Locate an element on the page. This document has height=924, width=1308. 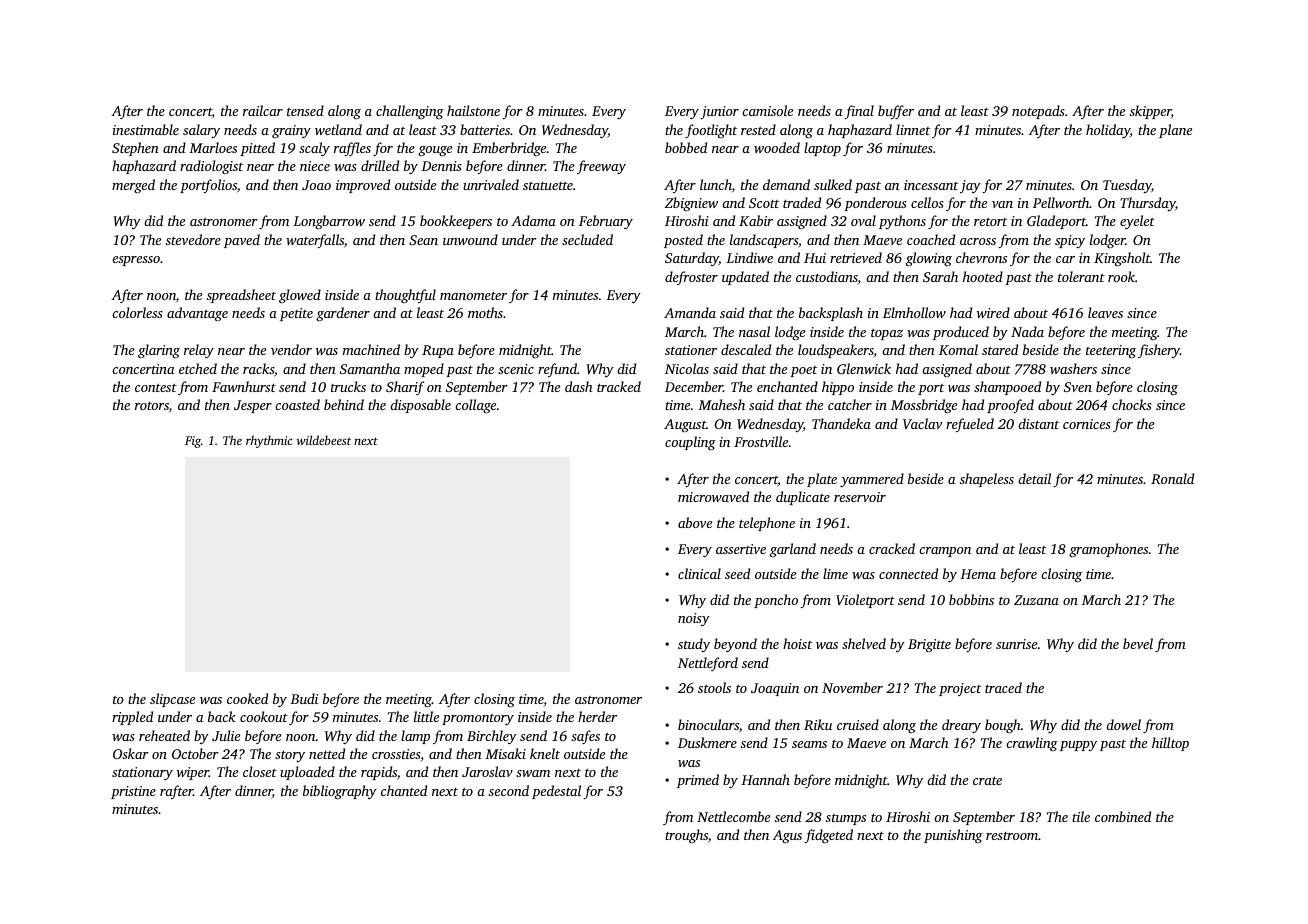
notepads is located at coordinates (1038, 112).
